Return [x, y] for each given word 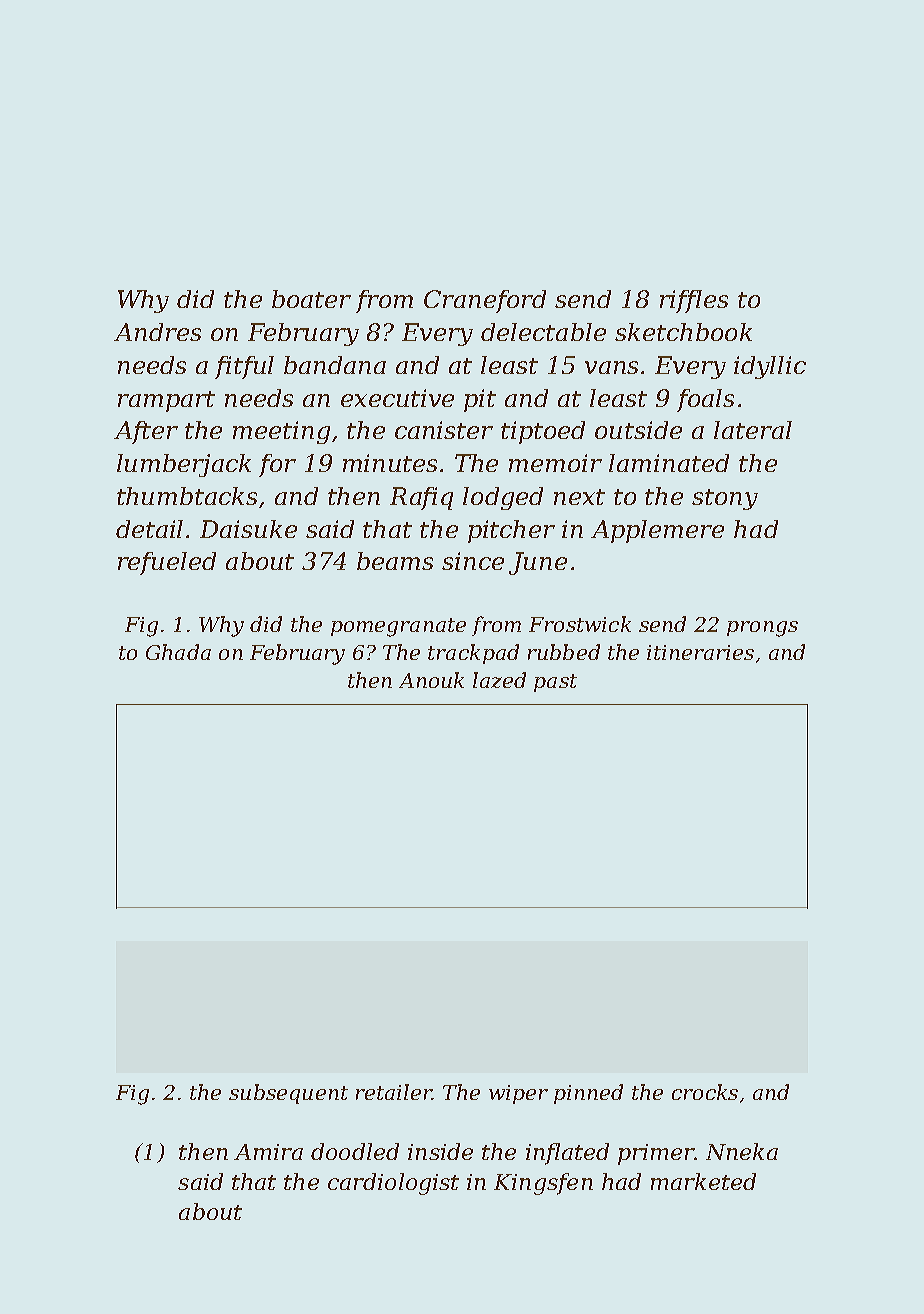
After [146, 432]
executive [397, 398]
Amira [268, 1152]
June [538, 563]
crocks [705, 1092]
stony [725, 499]
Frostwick [580, 624]
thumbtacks [187, 496]
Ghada [178, 652]
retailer [394, 1092]
